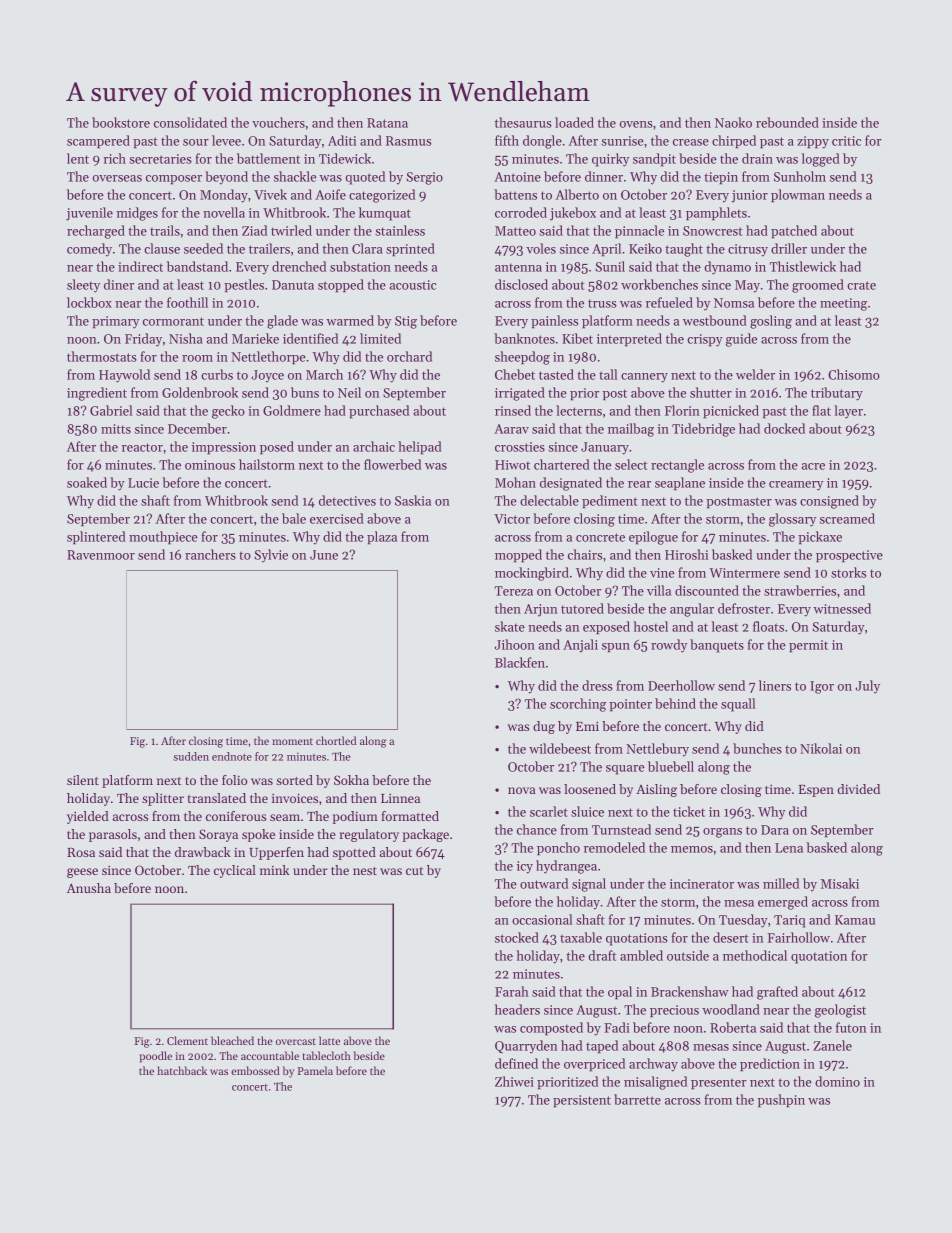  I want to click on orchard, so click(409, 356).
